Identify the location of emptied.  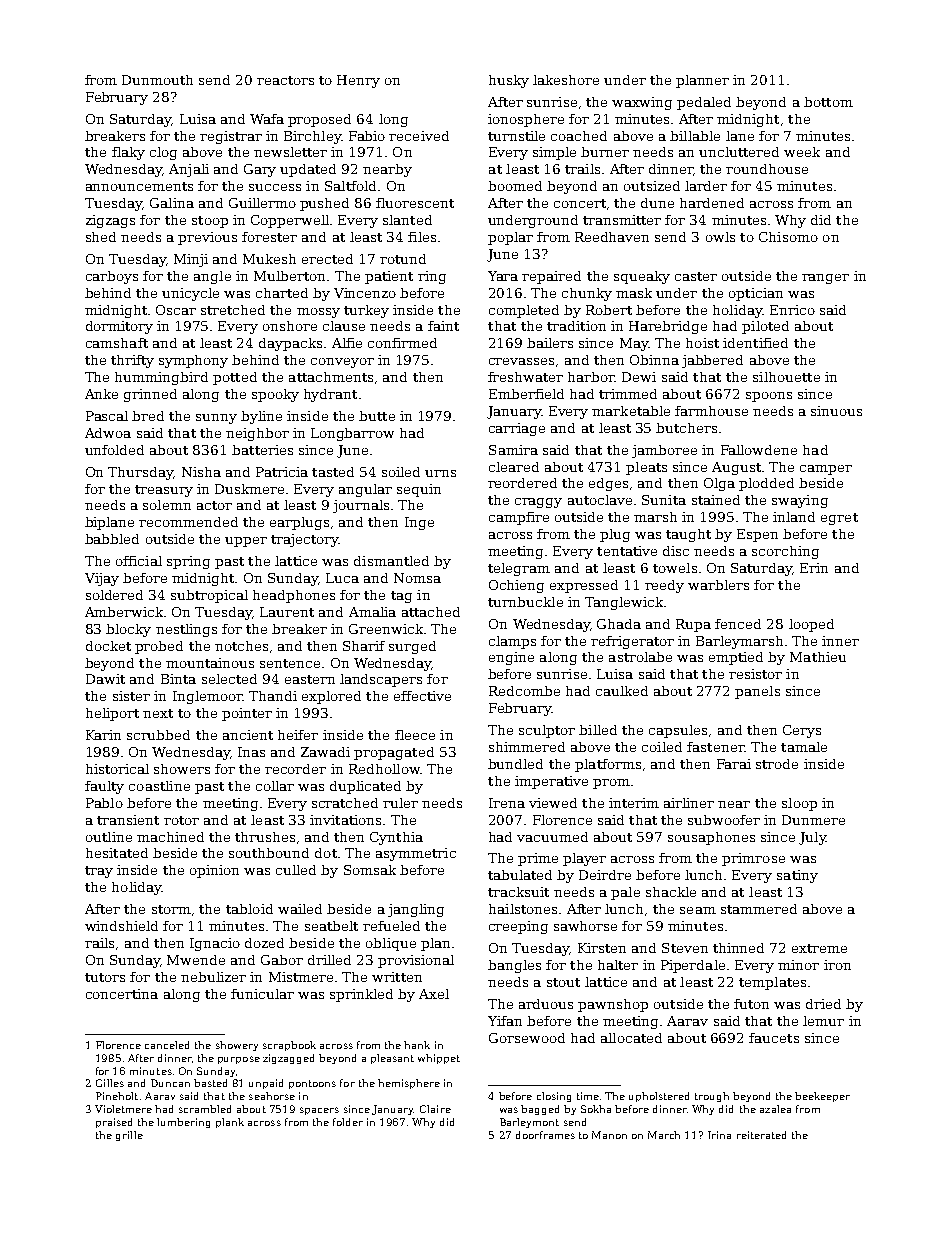
(736, 658).
